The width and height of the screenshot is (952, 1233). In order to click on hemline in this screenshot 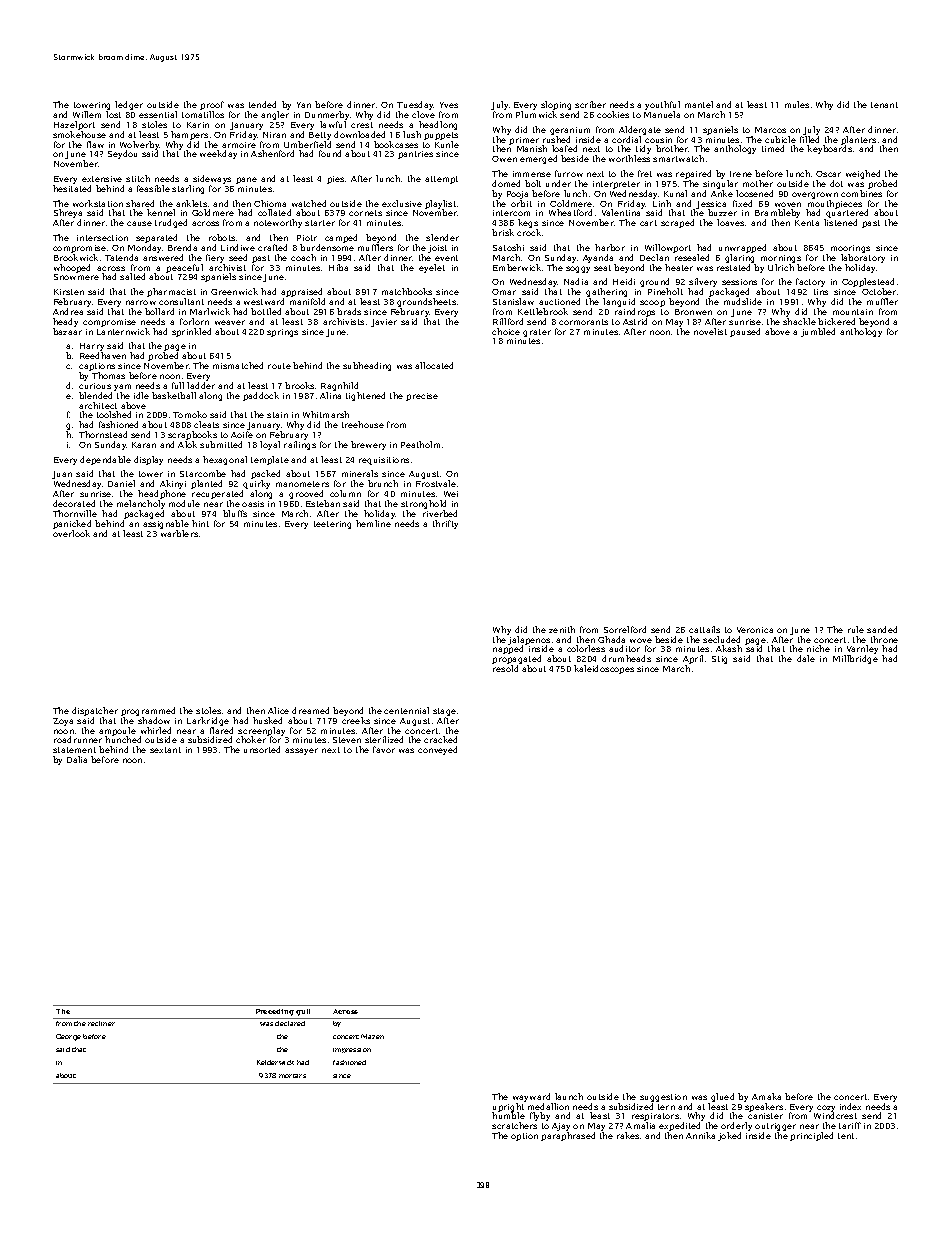, I will do `click(373, 523)`.
